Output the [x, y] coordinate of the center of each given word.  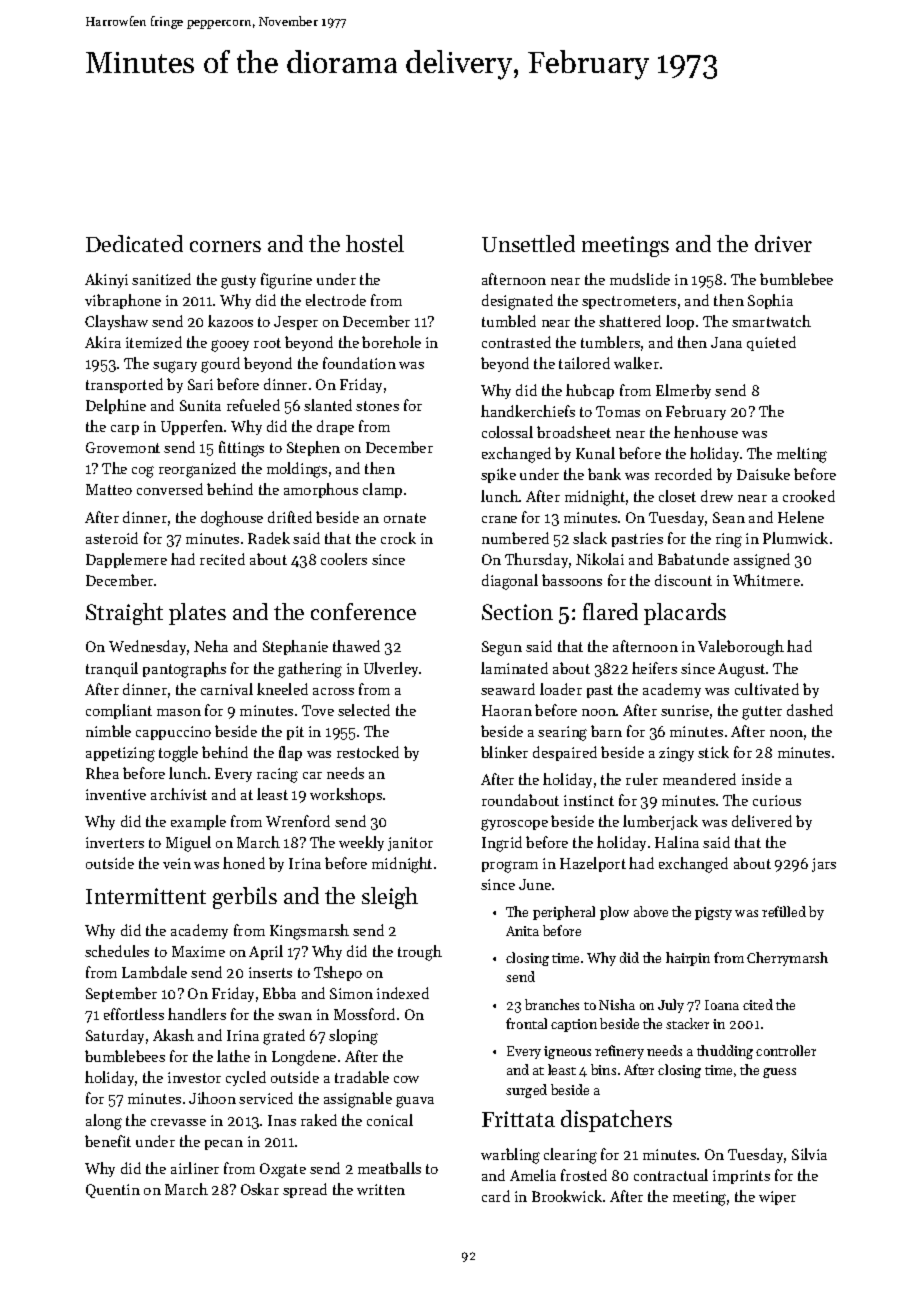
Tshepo [338, 973]
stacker [687, 1023]
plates [197, 614]
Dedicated [134, 243]
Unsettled [528, 243]
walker [636, 363]
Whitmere [766, 580]
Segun [502, 648]
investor [194, 1077]
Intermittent [146, 896]
